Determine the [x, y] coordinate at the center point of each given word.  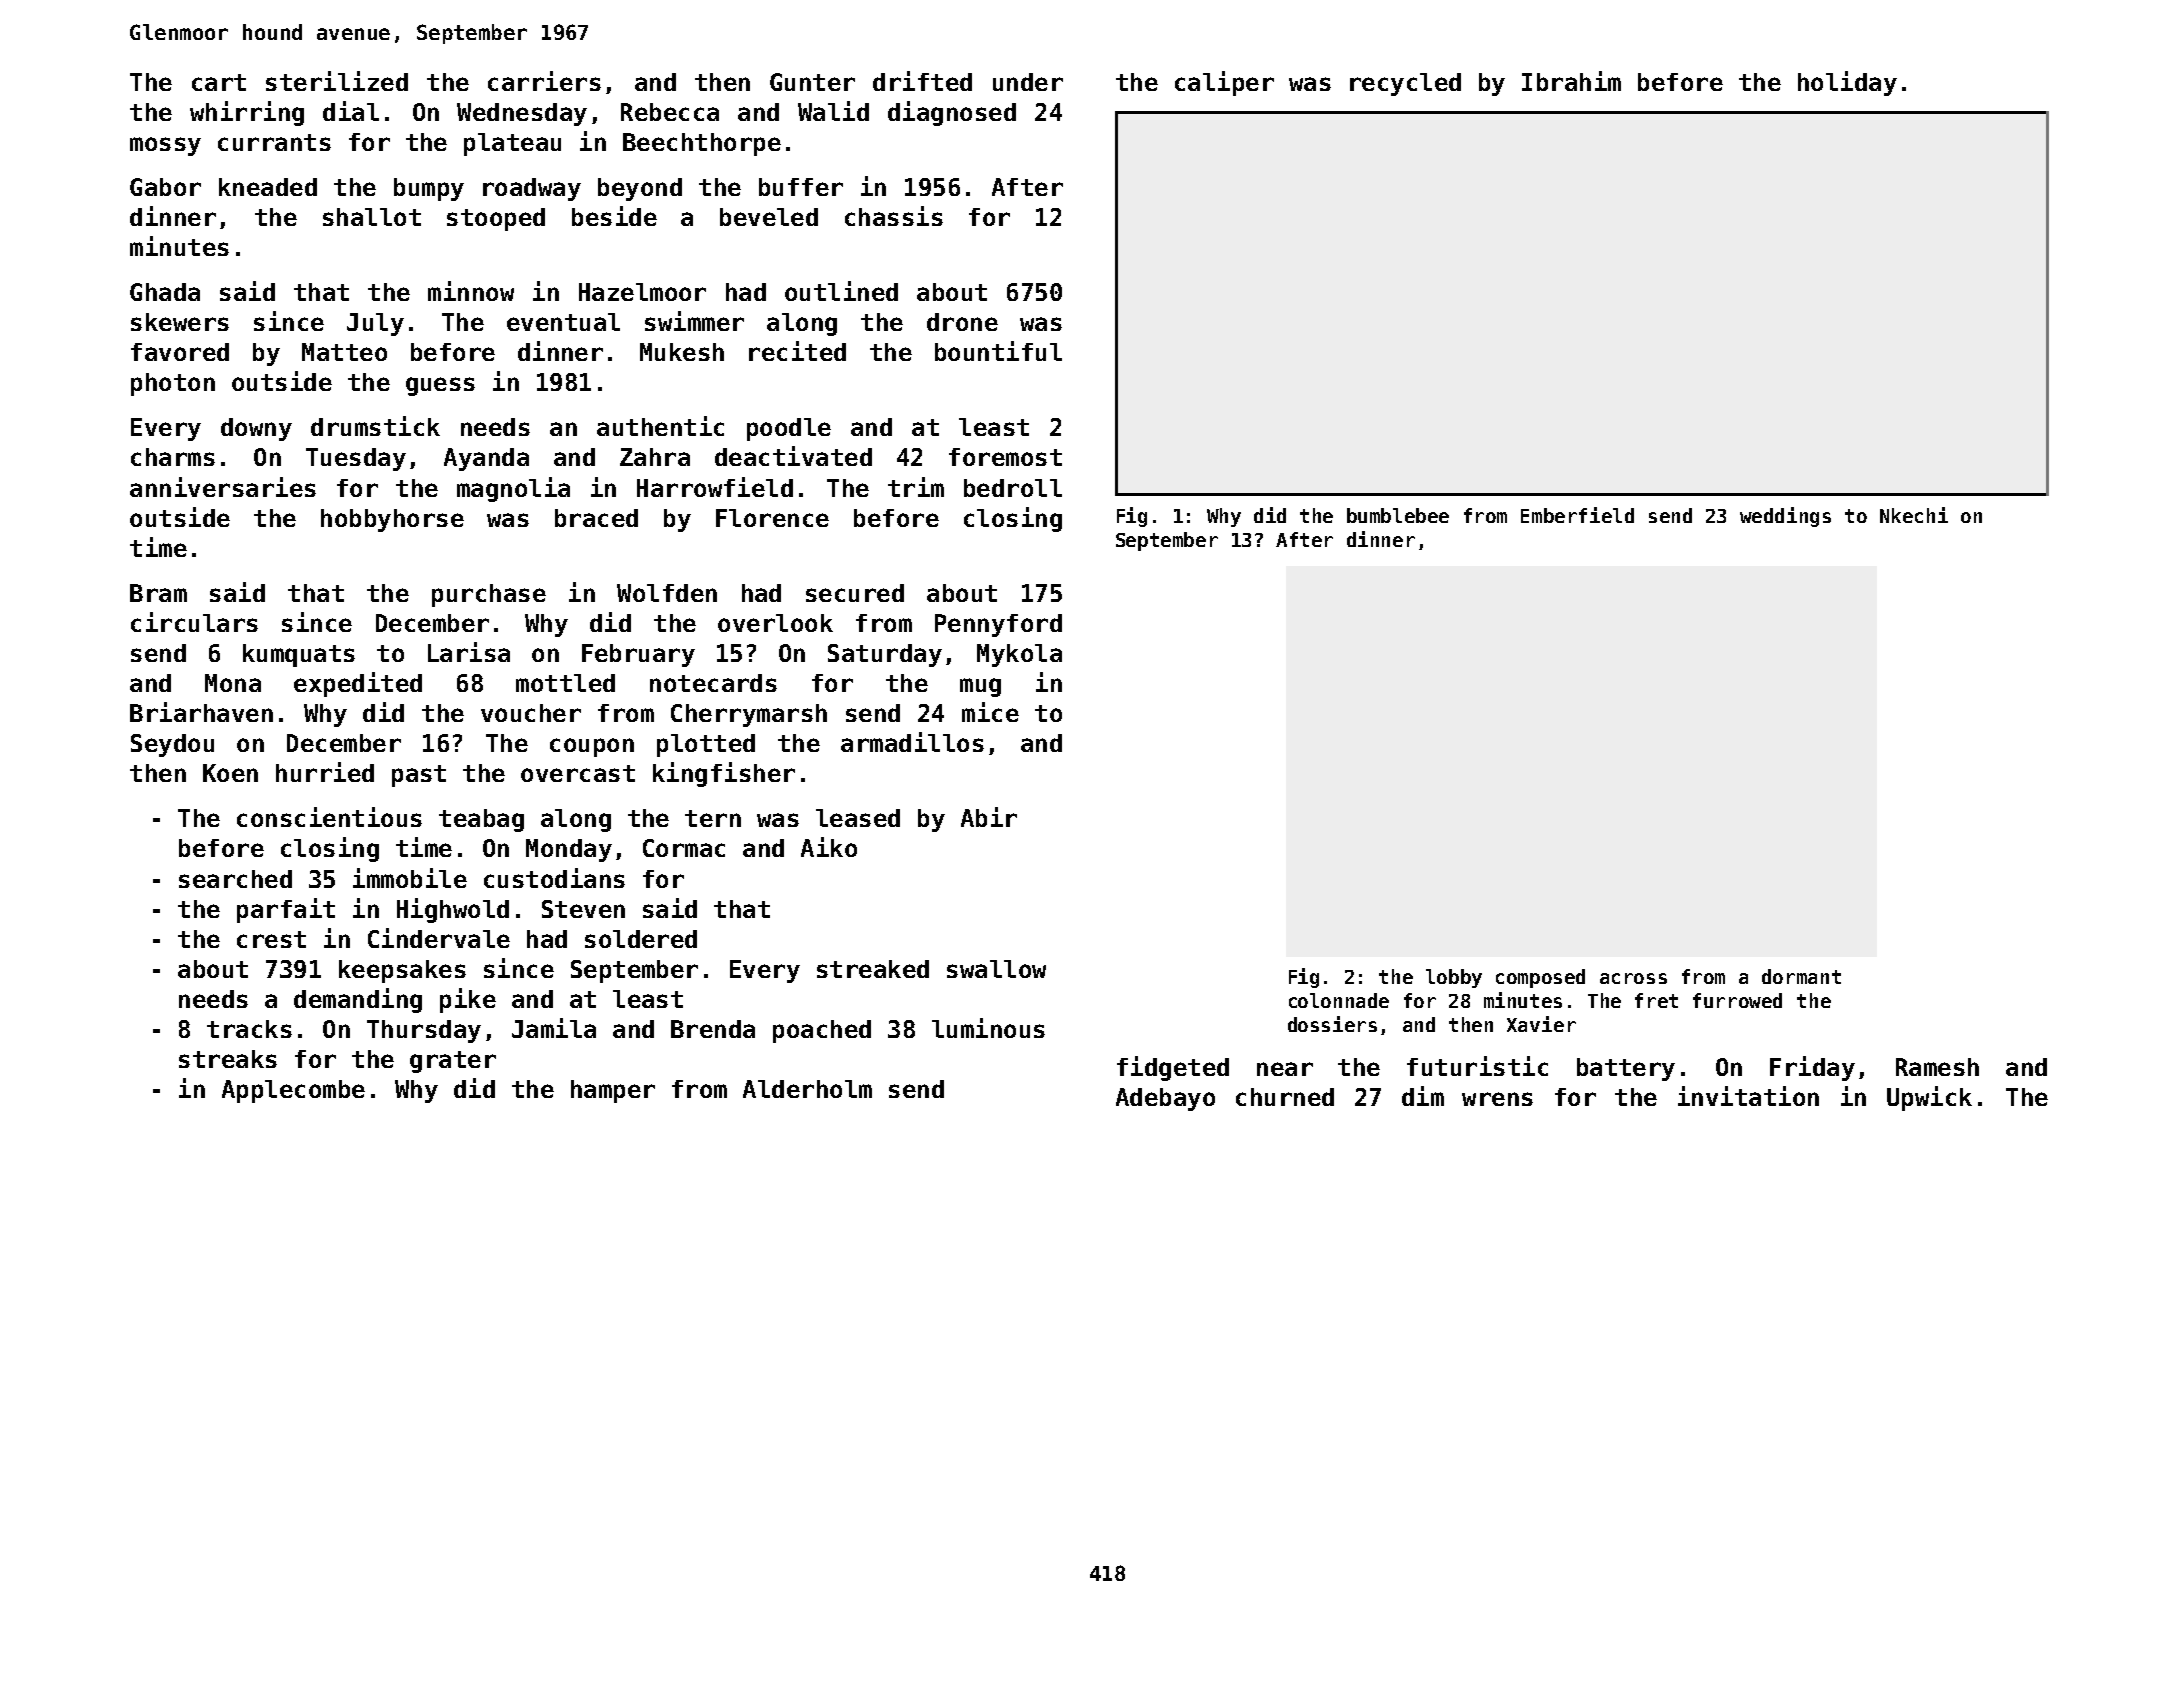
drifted [922, 81]
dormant [1801, 976]
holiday [1847, 83]
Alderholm [807, 1089]
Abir [989, 817]
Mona [233, 683]
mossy [165, 146]
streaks [228, 1059]
